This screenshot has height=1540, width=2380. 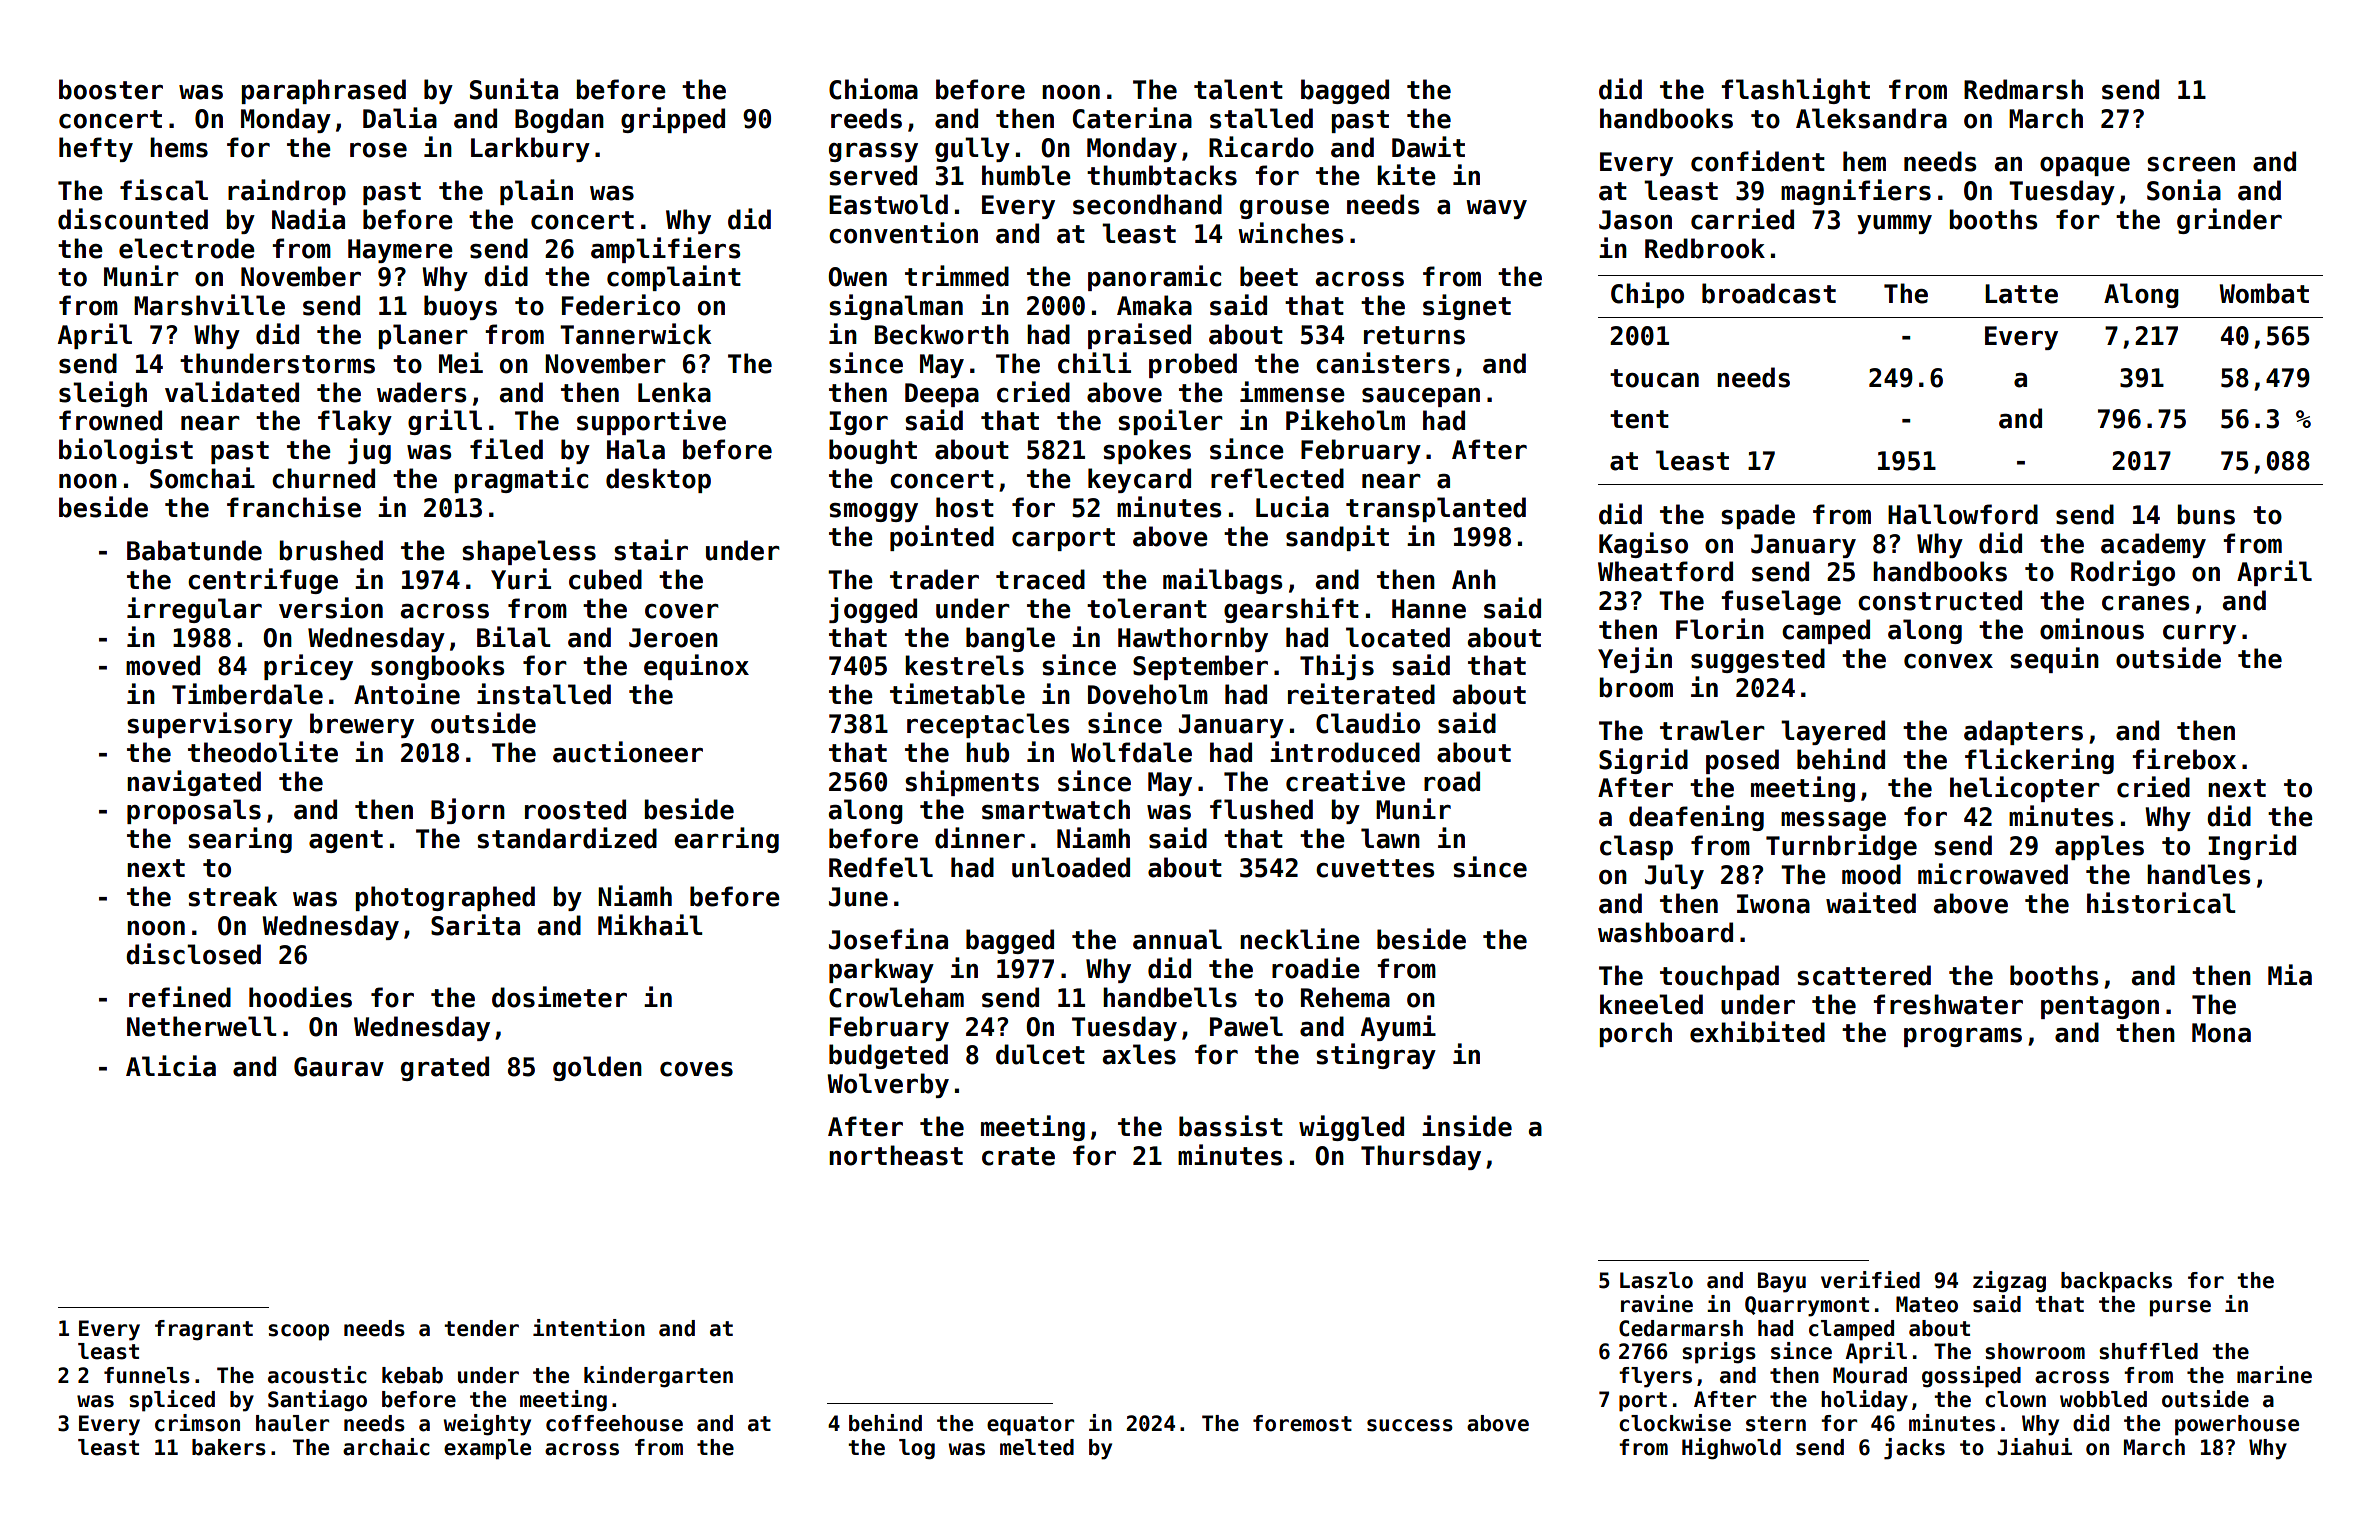 What do you see at coordinates (317, 1375) in the screenshot?
I see `acoustic` at bounding box center [317, 1375].
